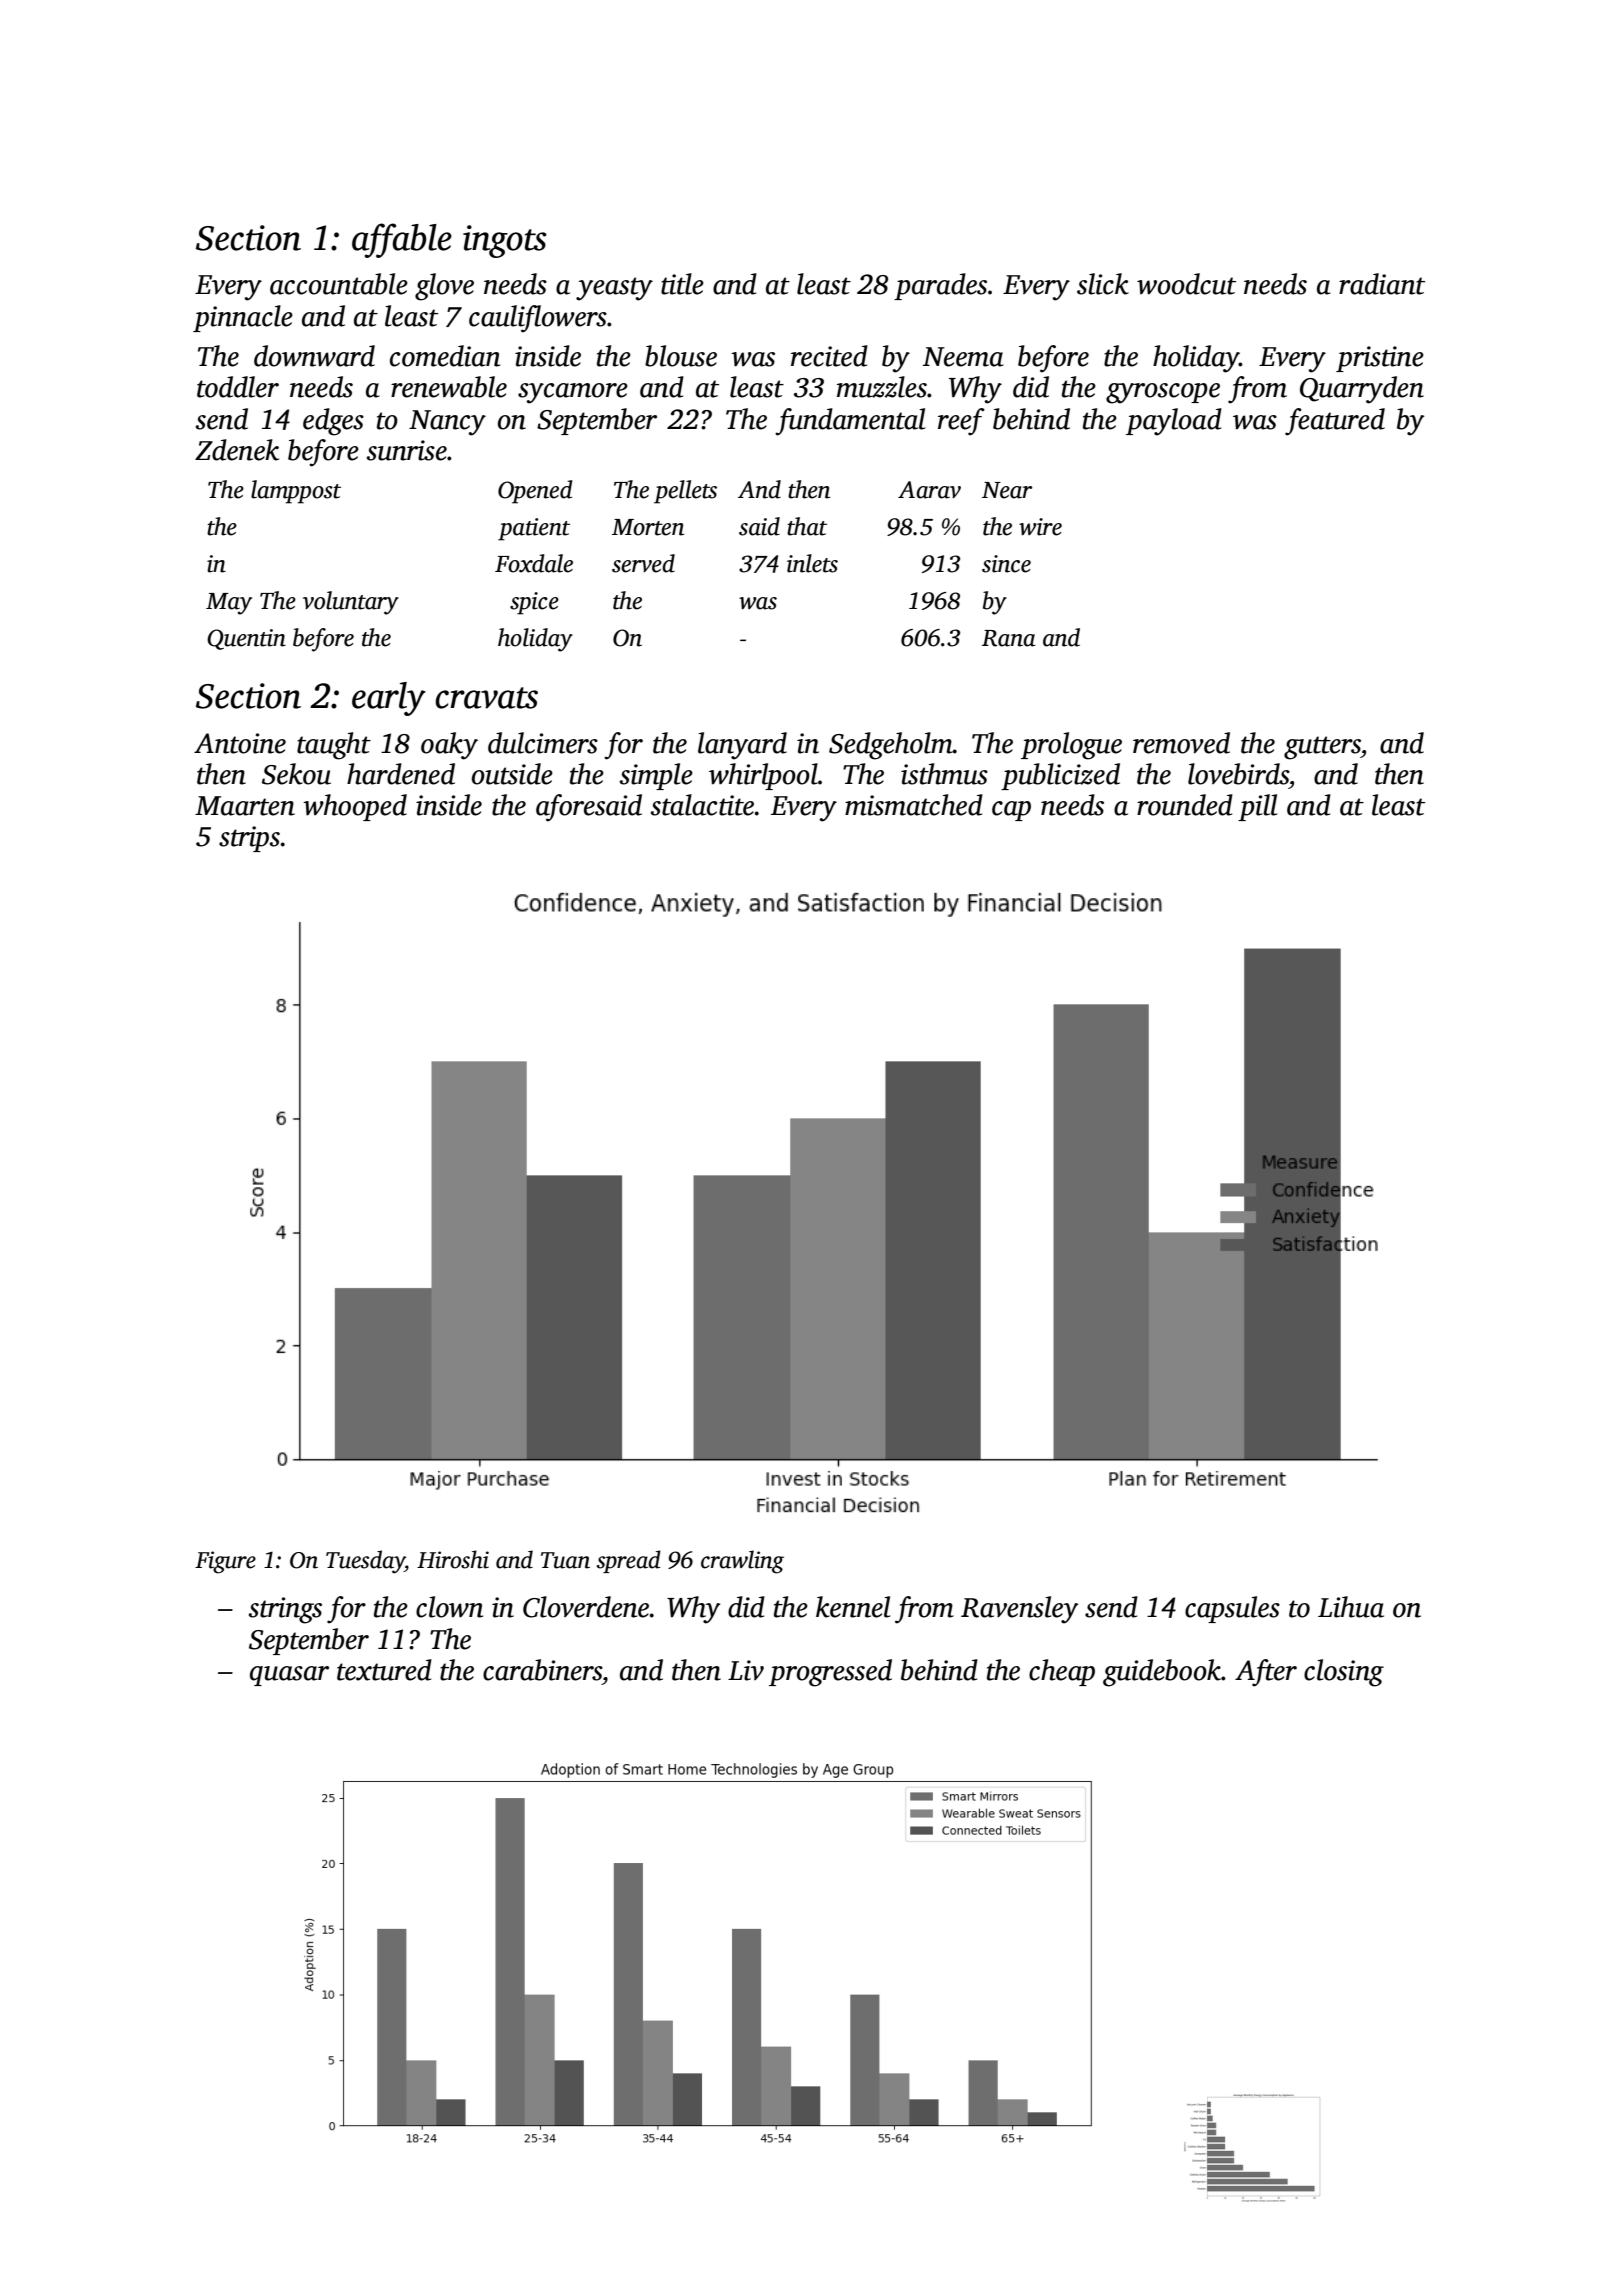  What do you see at coordinates (1351, 1607) in the screenshot?
I see `Lihua` at bounding box center [1351, 1607].
